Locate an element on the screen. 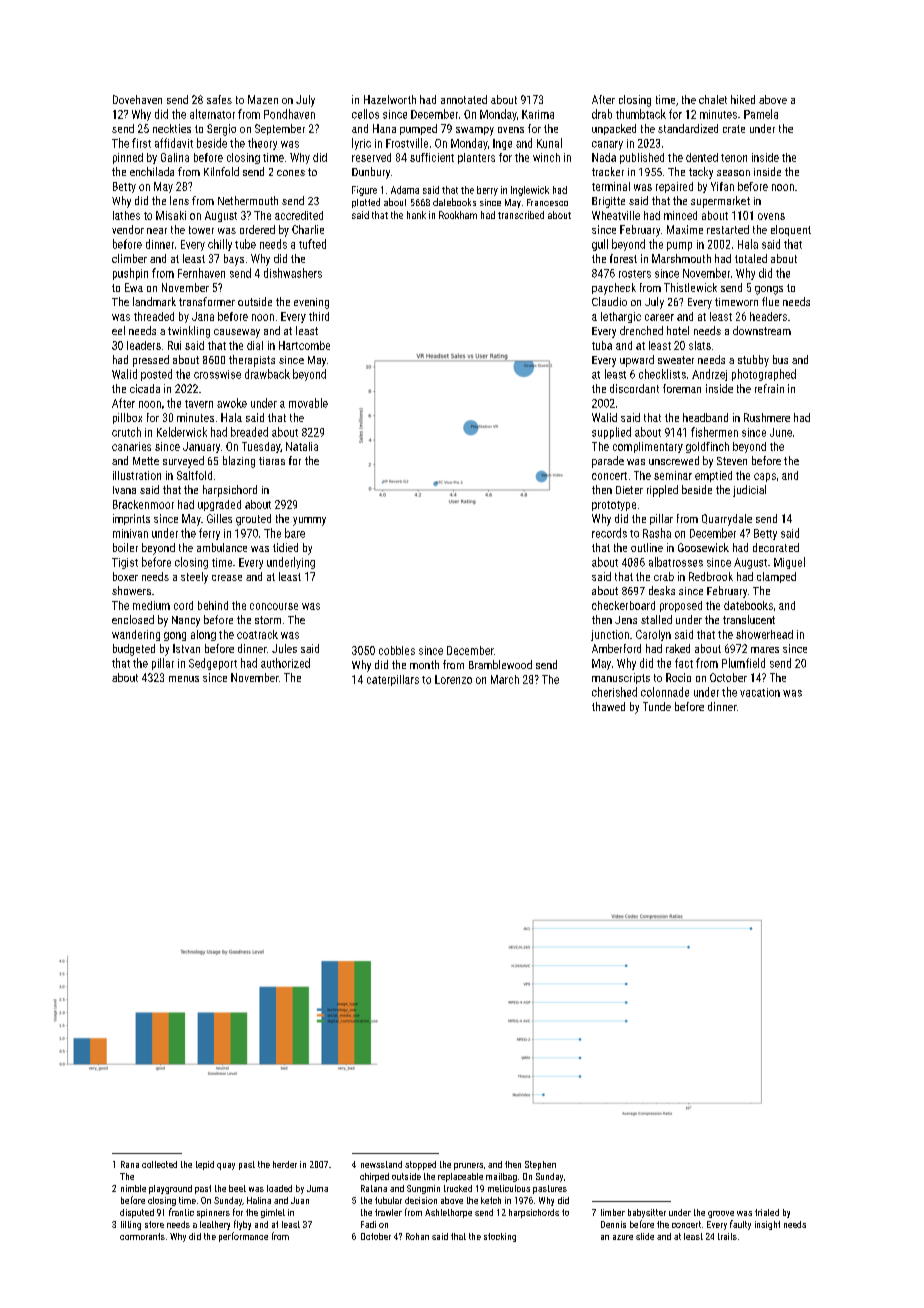  performance is located at coordinates (243, 1237).
